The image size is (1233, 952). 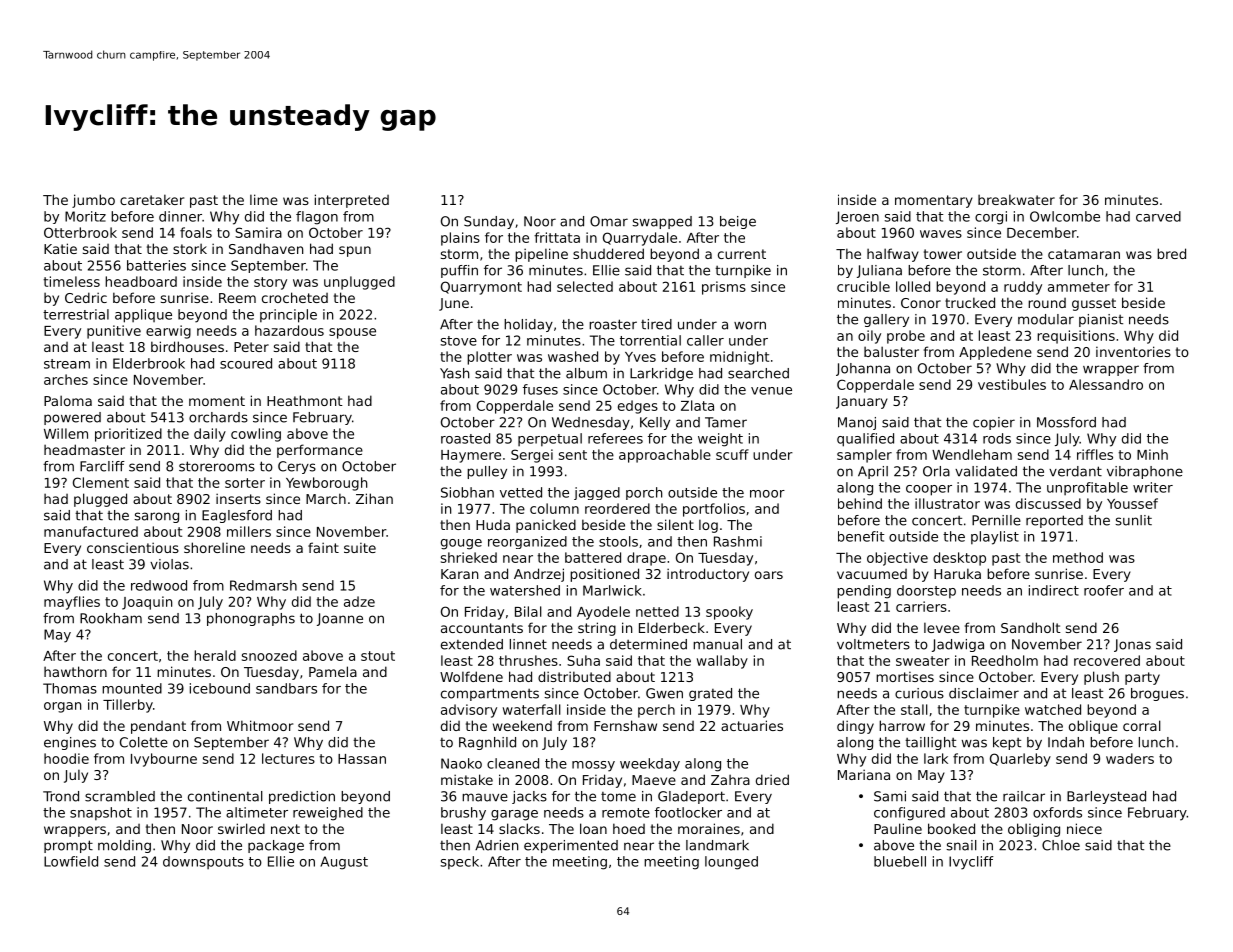 What do you see at coordinates (717, 845) in the screenshot?
I see `landmark` at bounding box center [717, 845].
